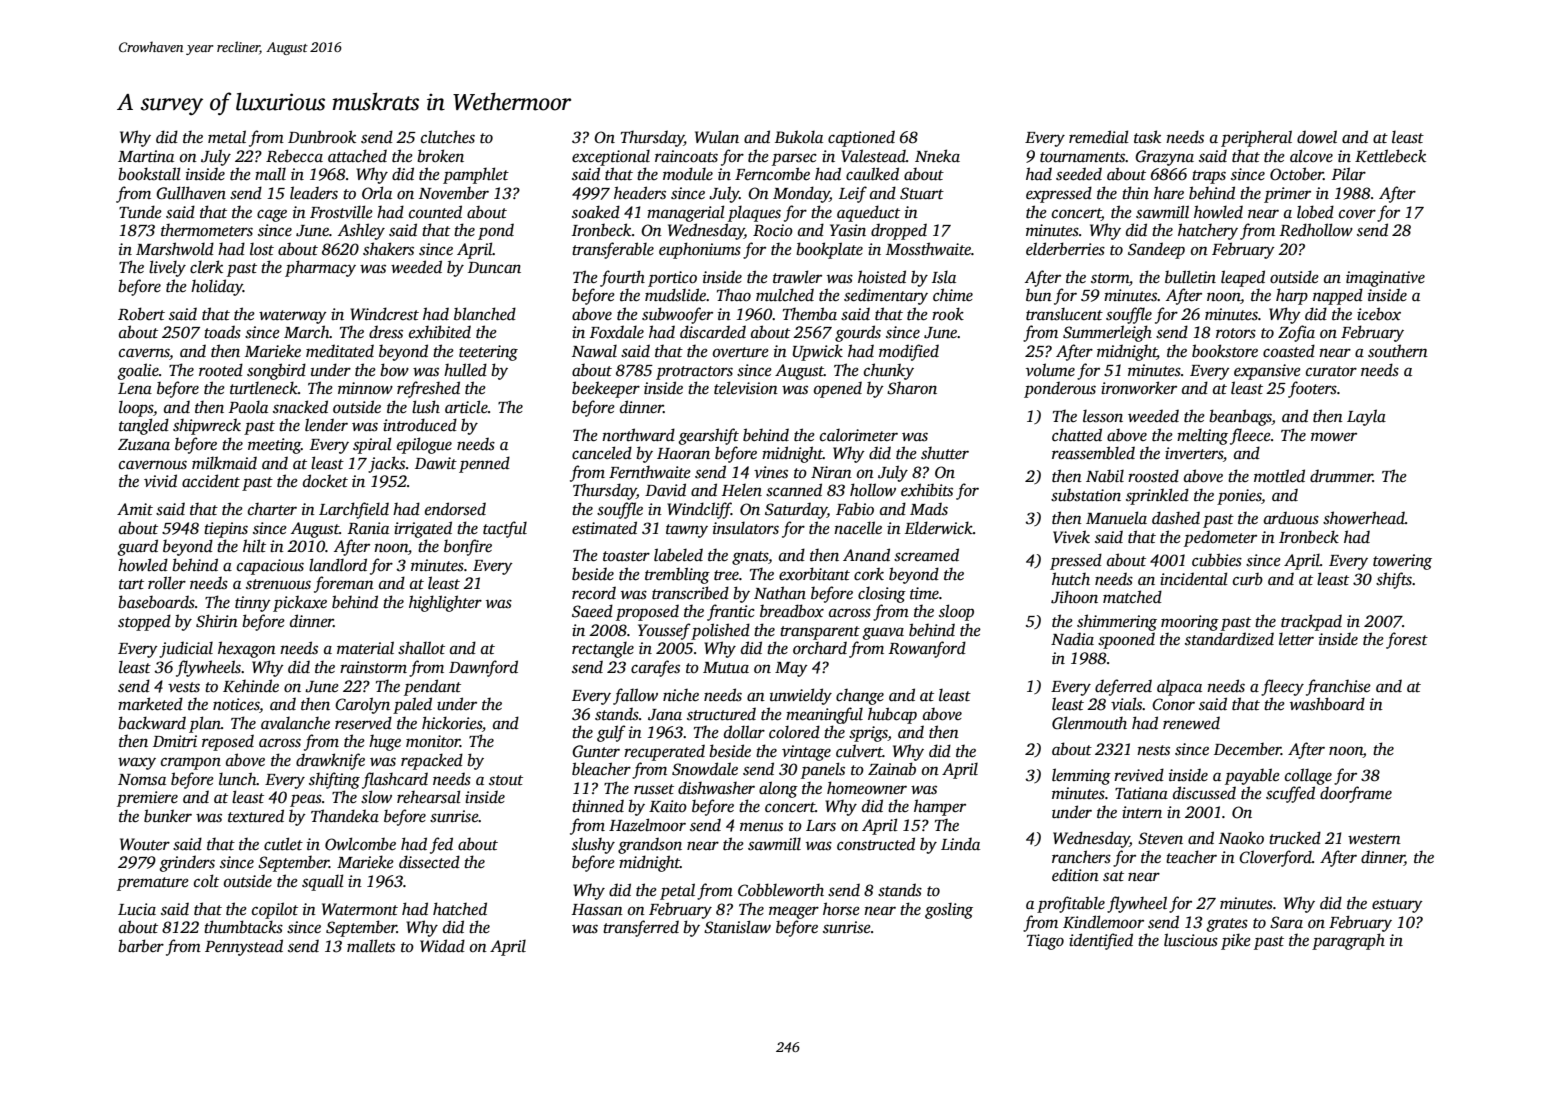 The image size is (1553, 1098). I want to click on May, so click(791, 669).
